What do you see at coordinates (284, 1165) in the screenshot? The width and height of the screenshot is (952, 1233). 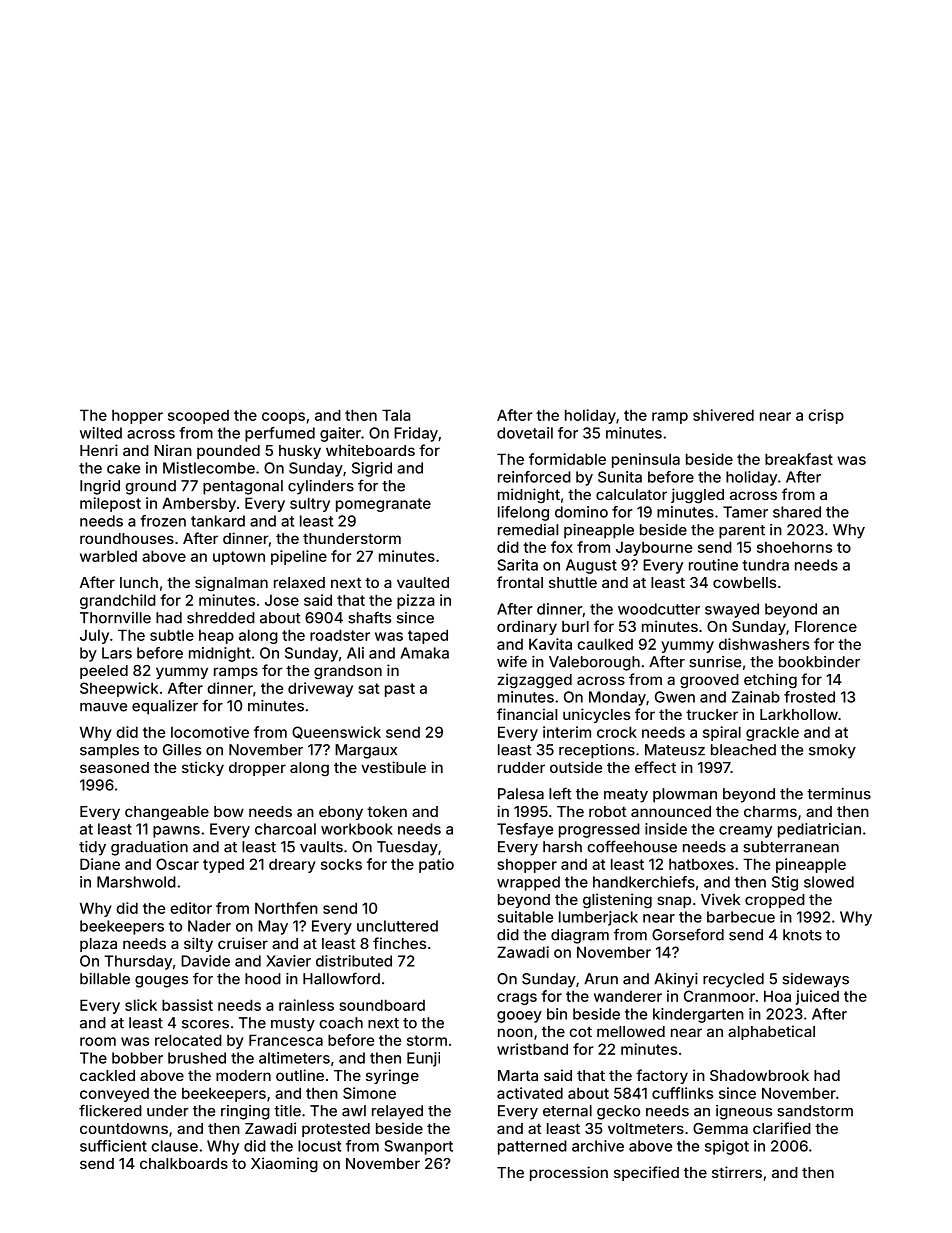 I see `Xiaoming` at bounding box center [284, 1165].
